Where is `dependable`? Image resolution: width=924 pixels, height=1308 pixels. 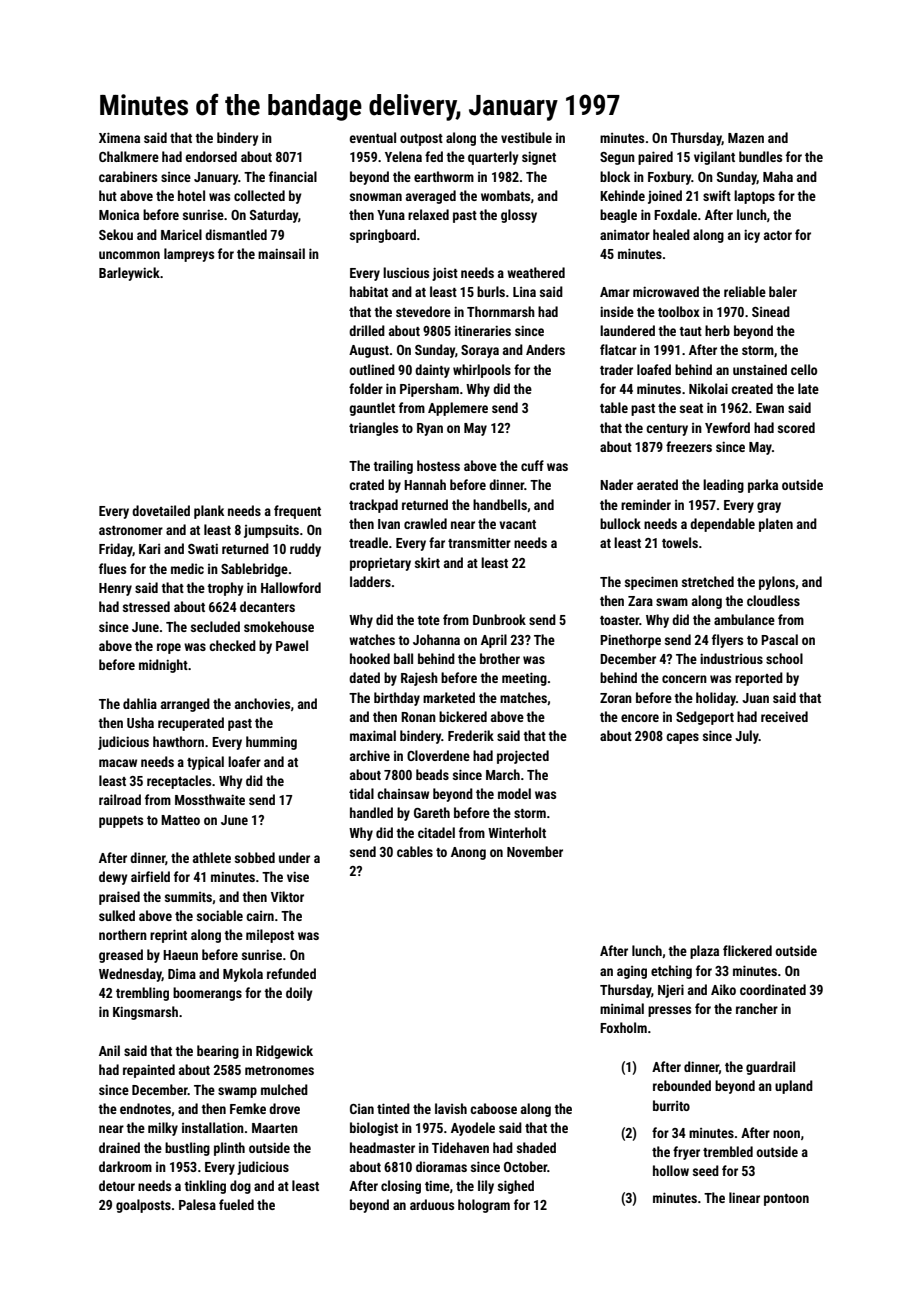
dependable is located at coordinates (722, 525).
